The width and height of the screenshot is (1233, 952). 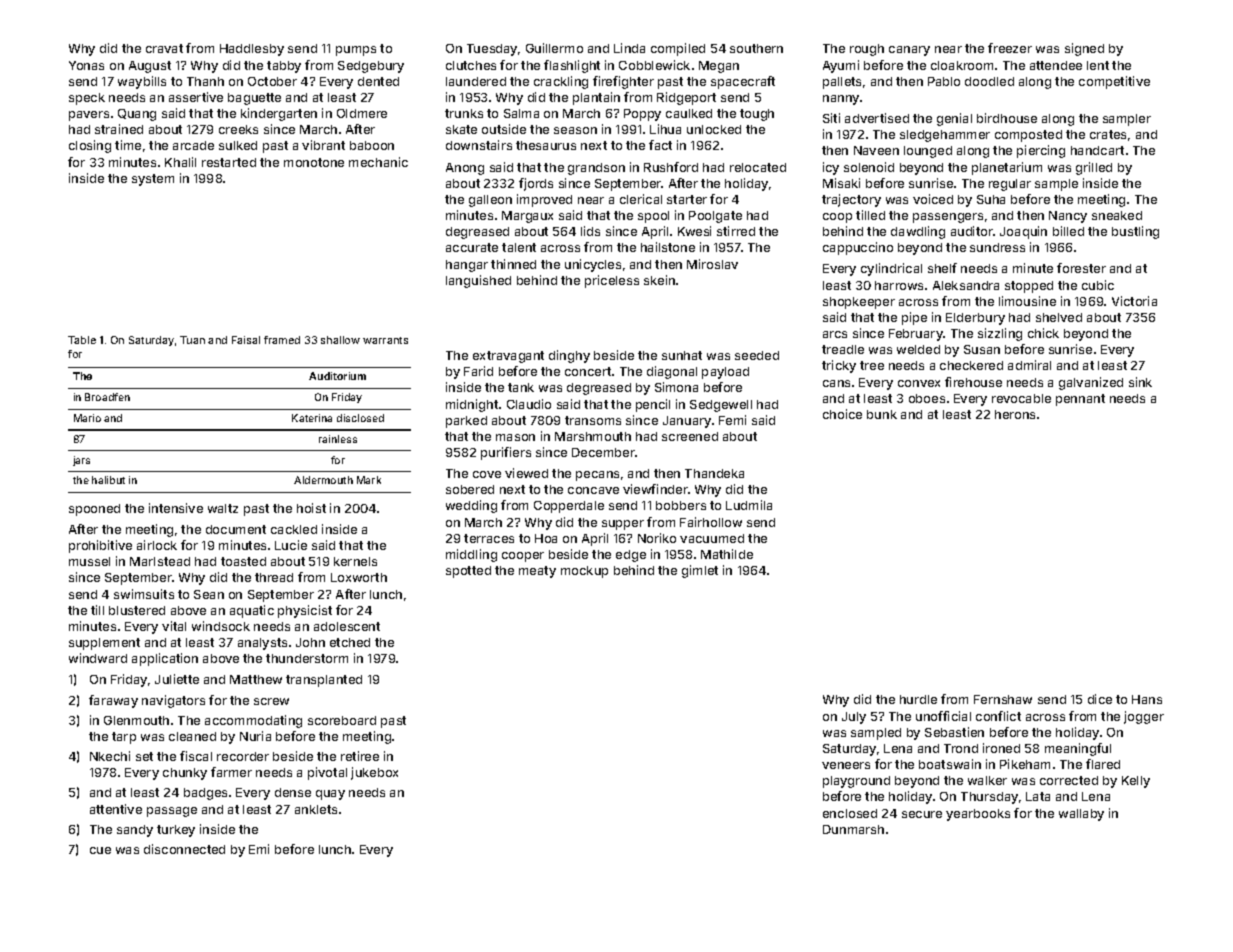 I want to click on seeded, so click(x=757, y=355).
